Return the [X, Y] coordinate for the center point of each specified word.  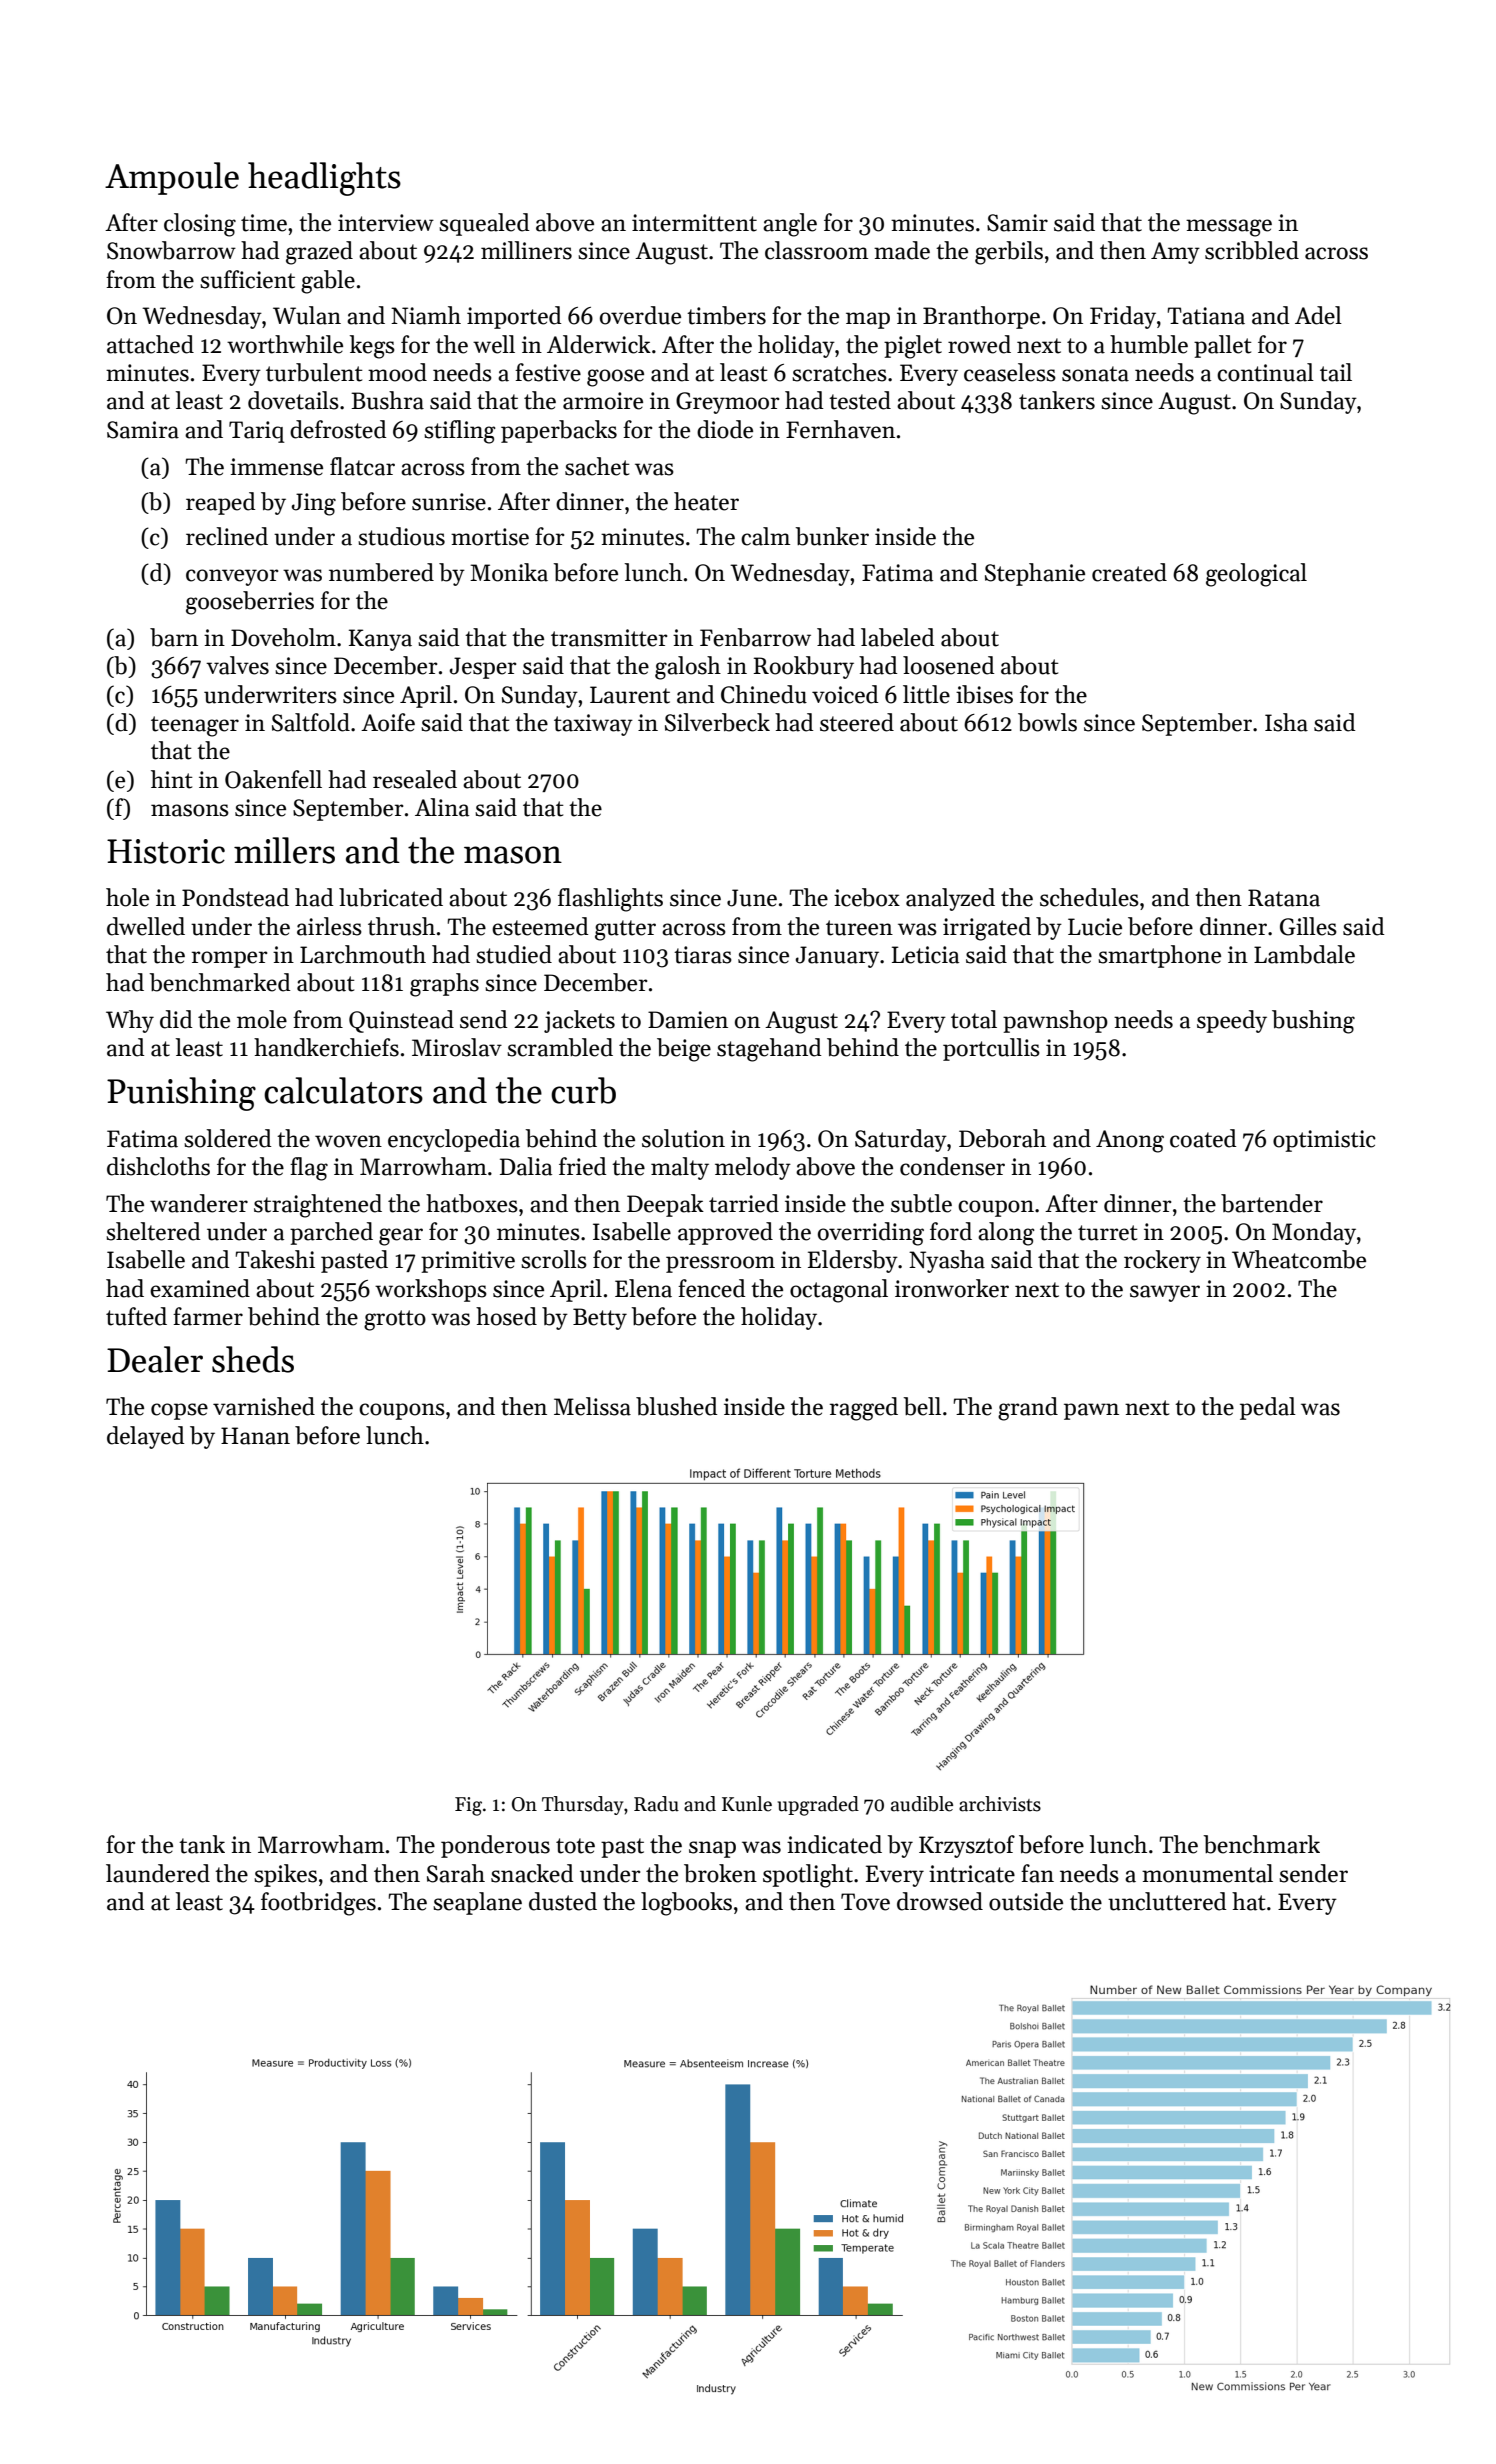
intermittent [694, 223]
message [1229, 228]
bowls [1047, 722]
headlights [324, 179]
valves [237, 665]
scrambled [560, 1047]
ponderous [495, 1846]
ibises [984, 694]
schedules [1089, 897]
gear [401, 1237]
